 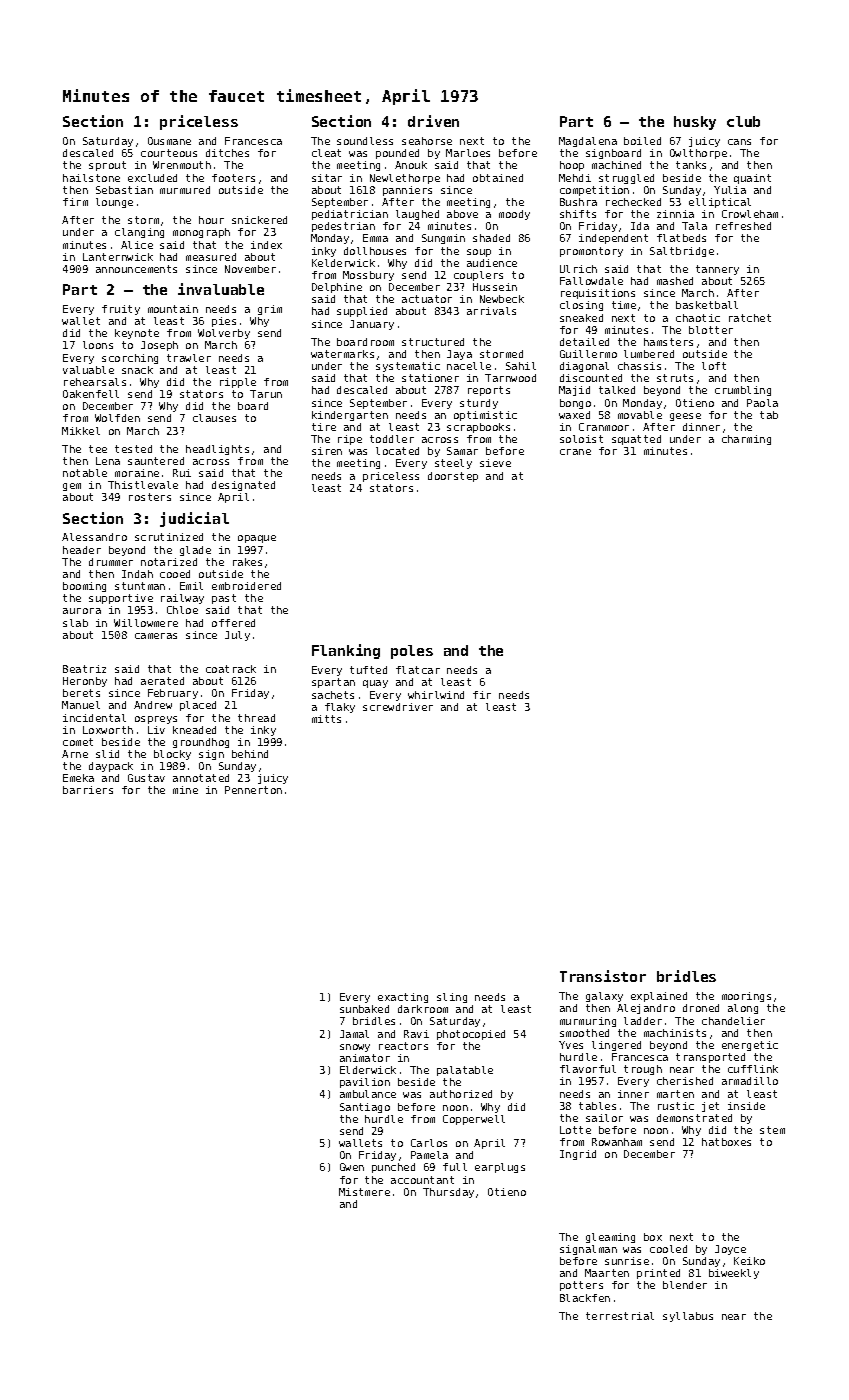 I want to click on Ousmane, so click(x=169, y=141).
